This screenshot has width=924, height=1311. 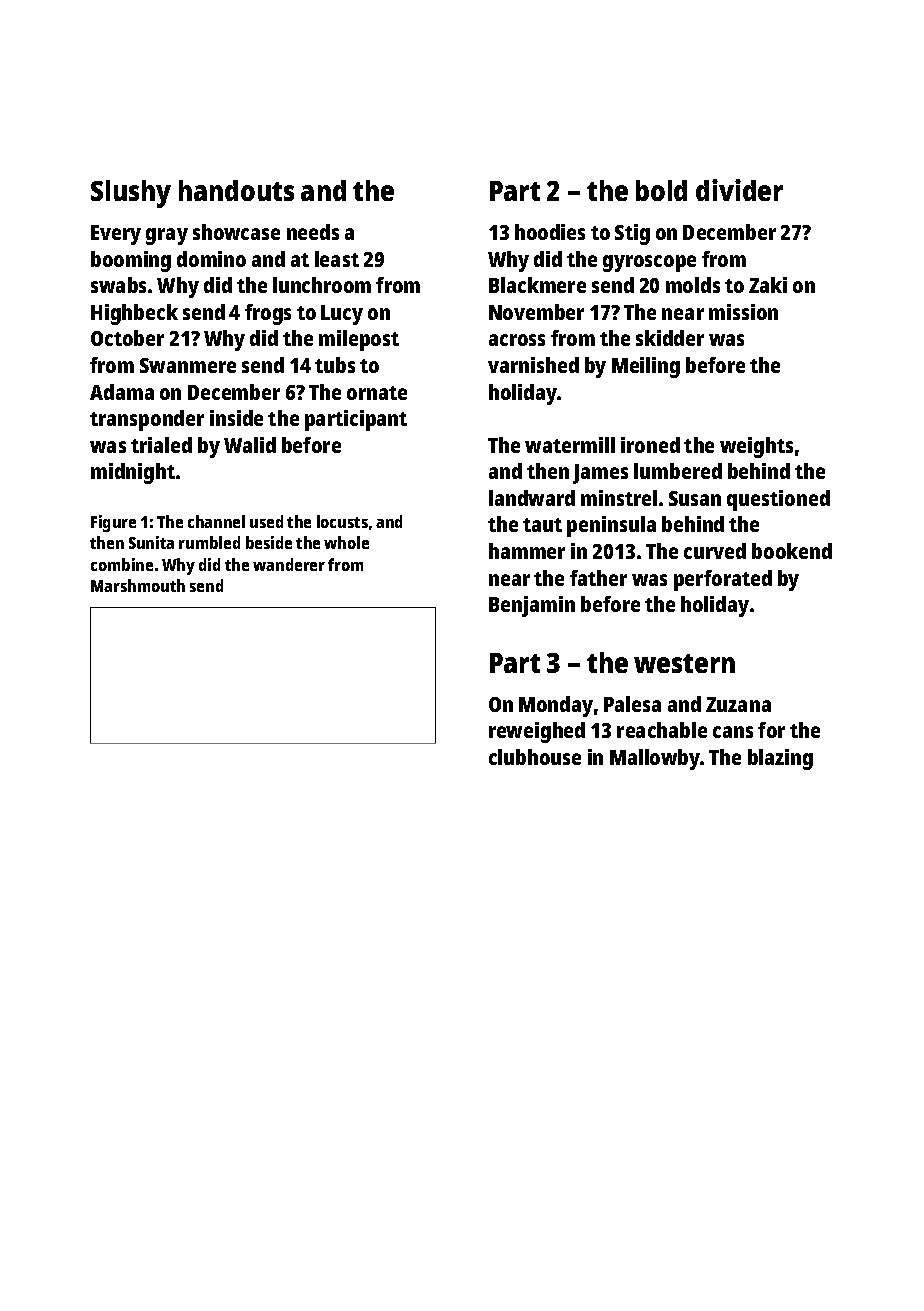 I want to click on Lucy, so click(x=342, y=315).
